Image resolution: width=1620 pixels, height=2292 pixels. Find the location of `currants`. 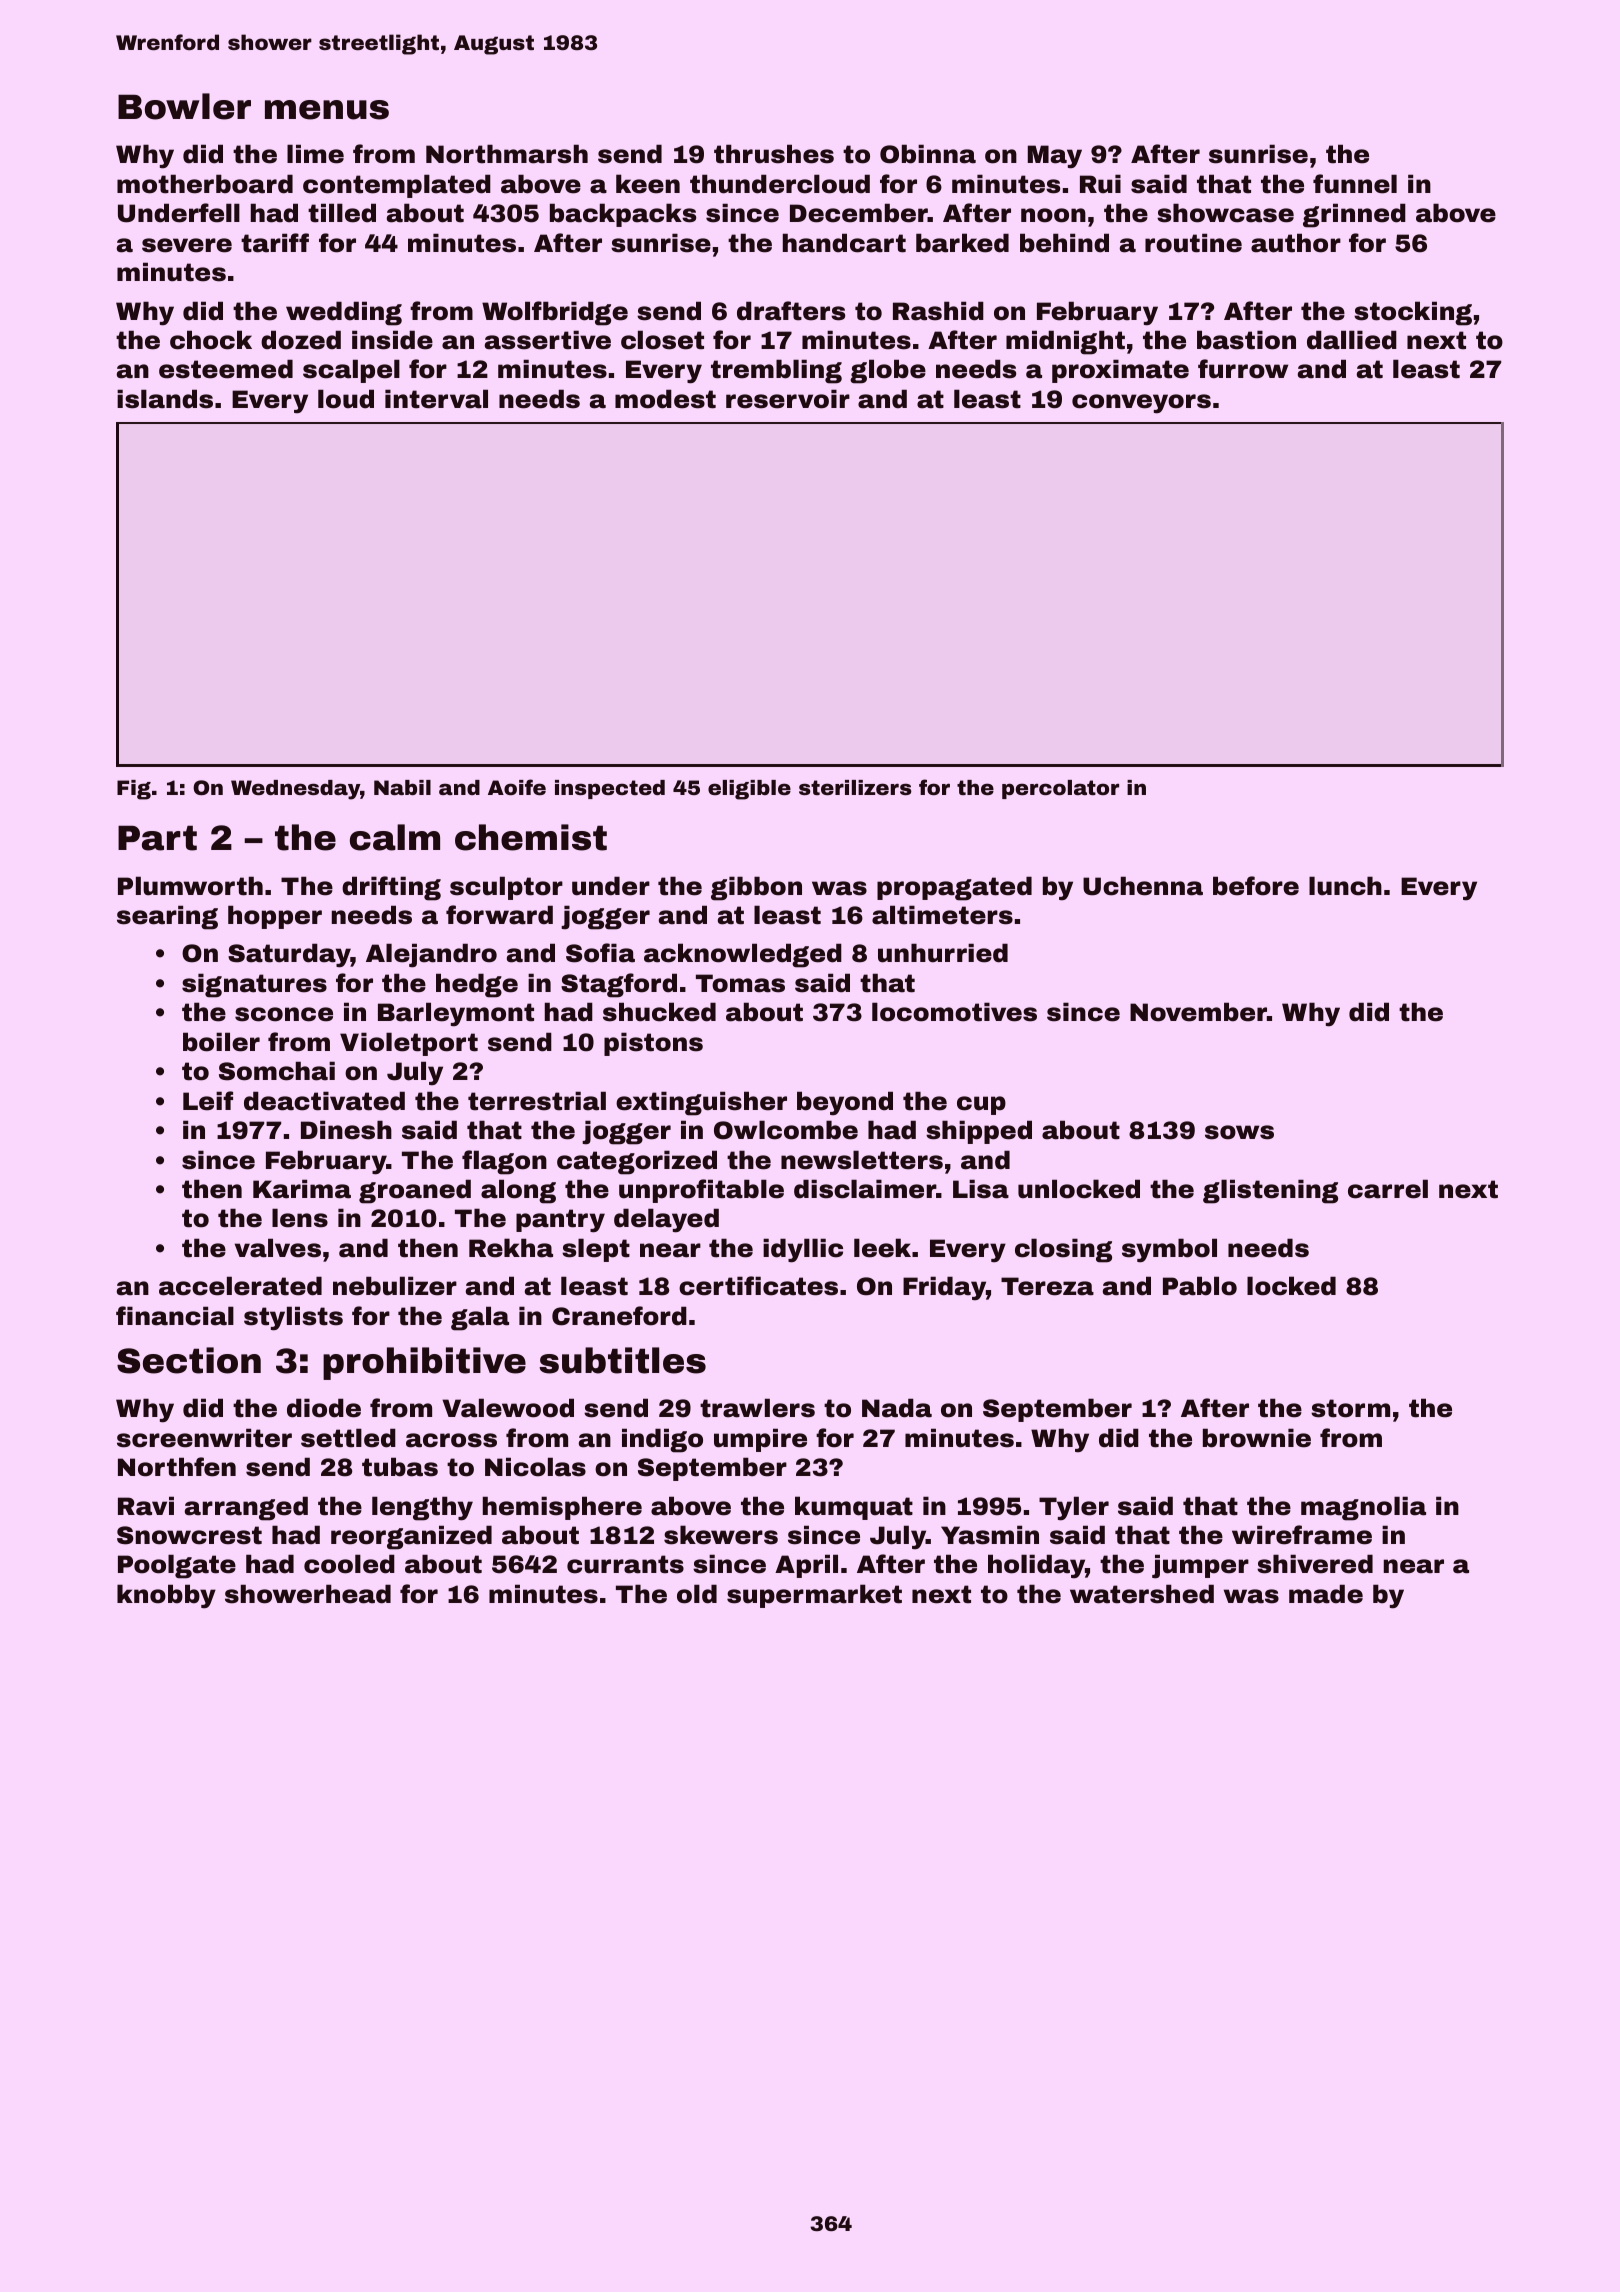

currants is located at coordinates (625, 1564).
